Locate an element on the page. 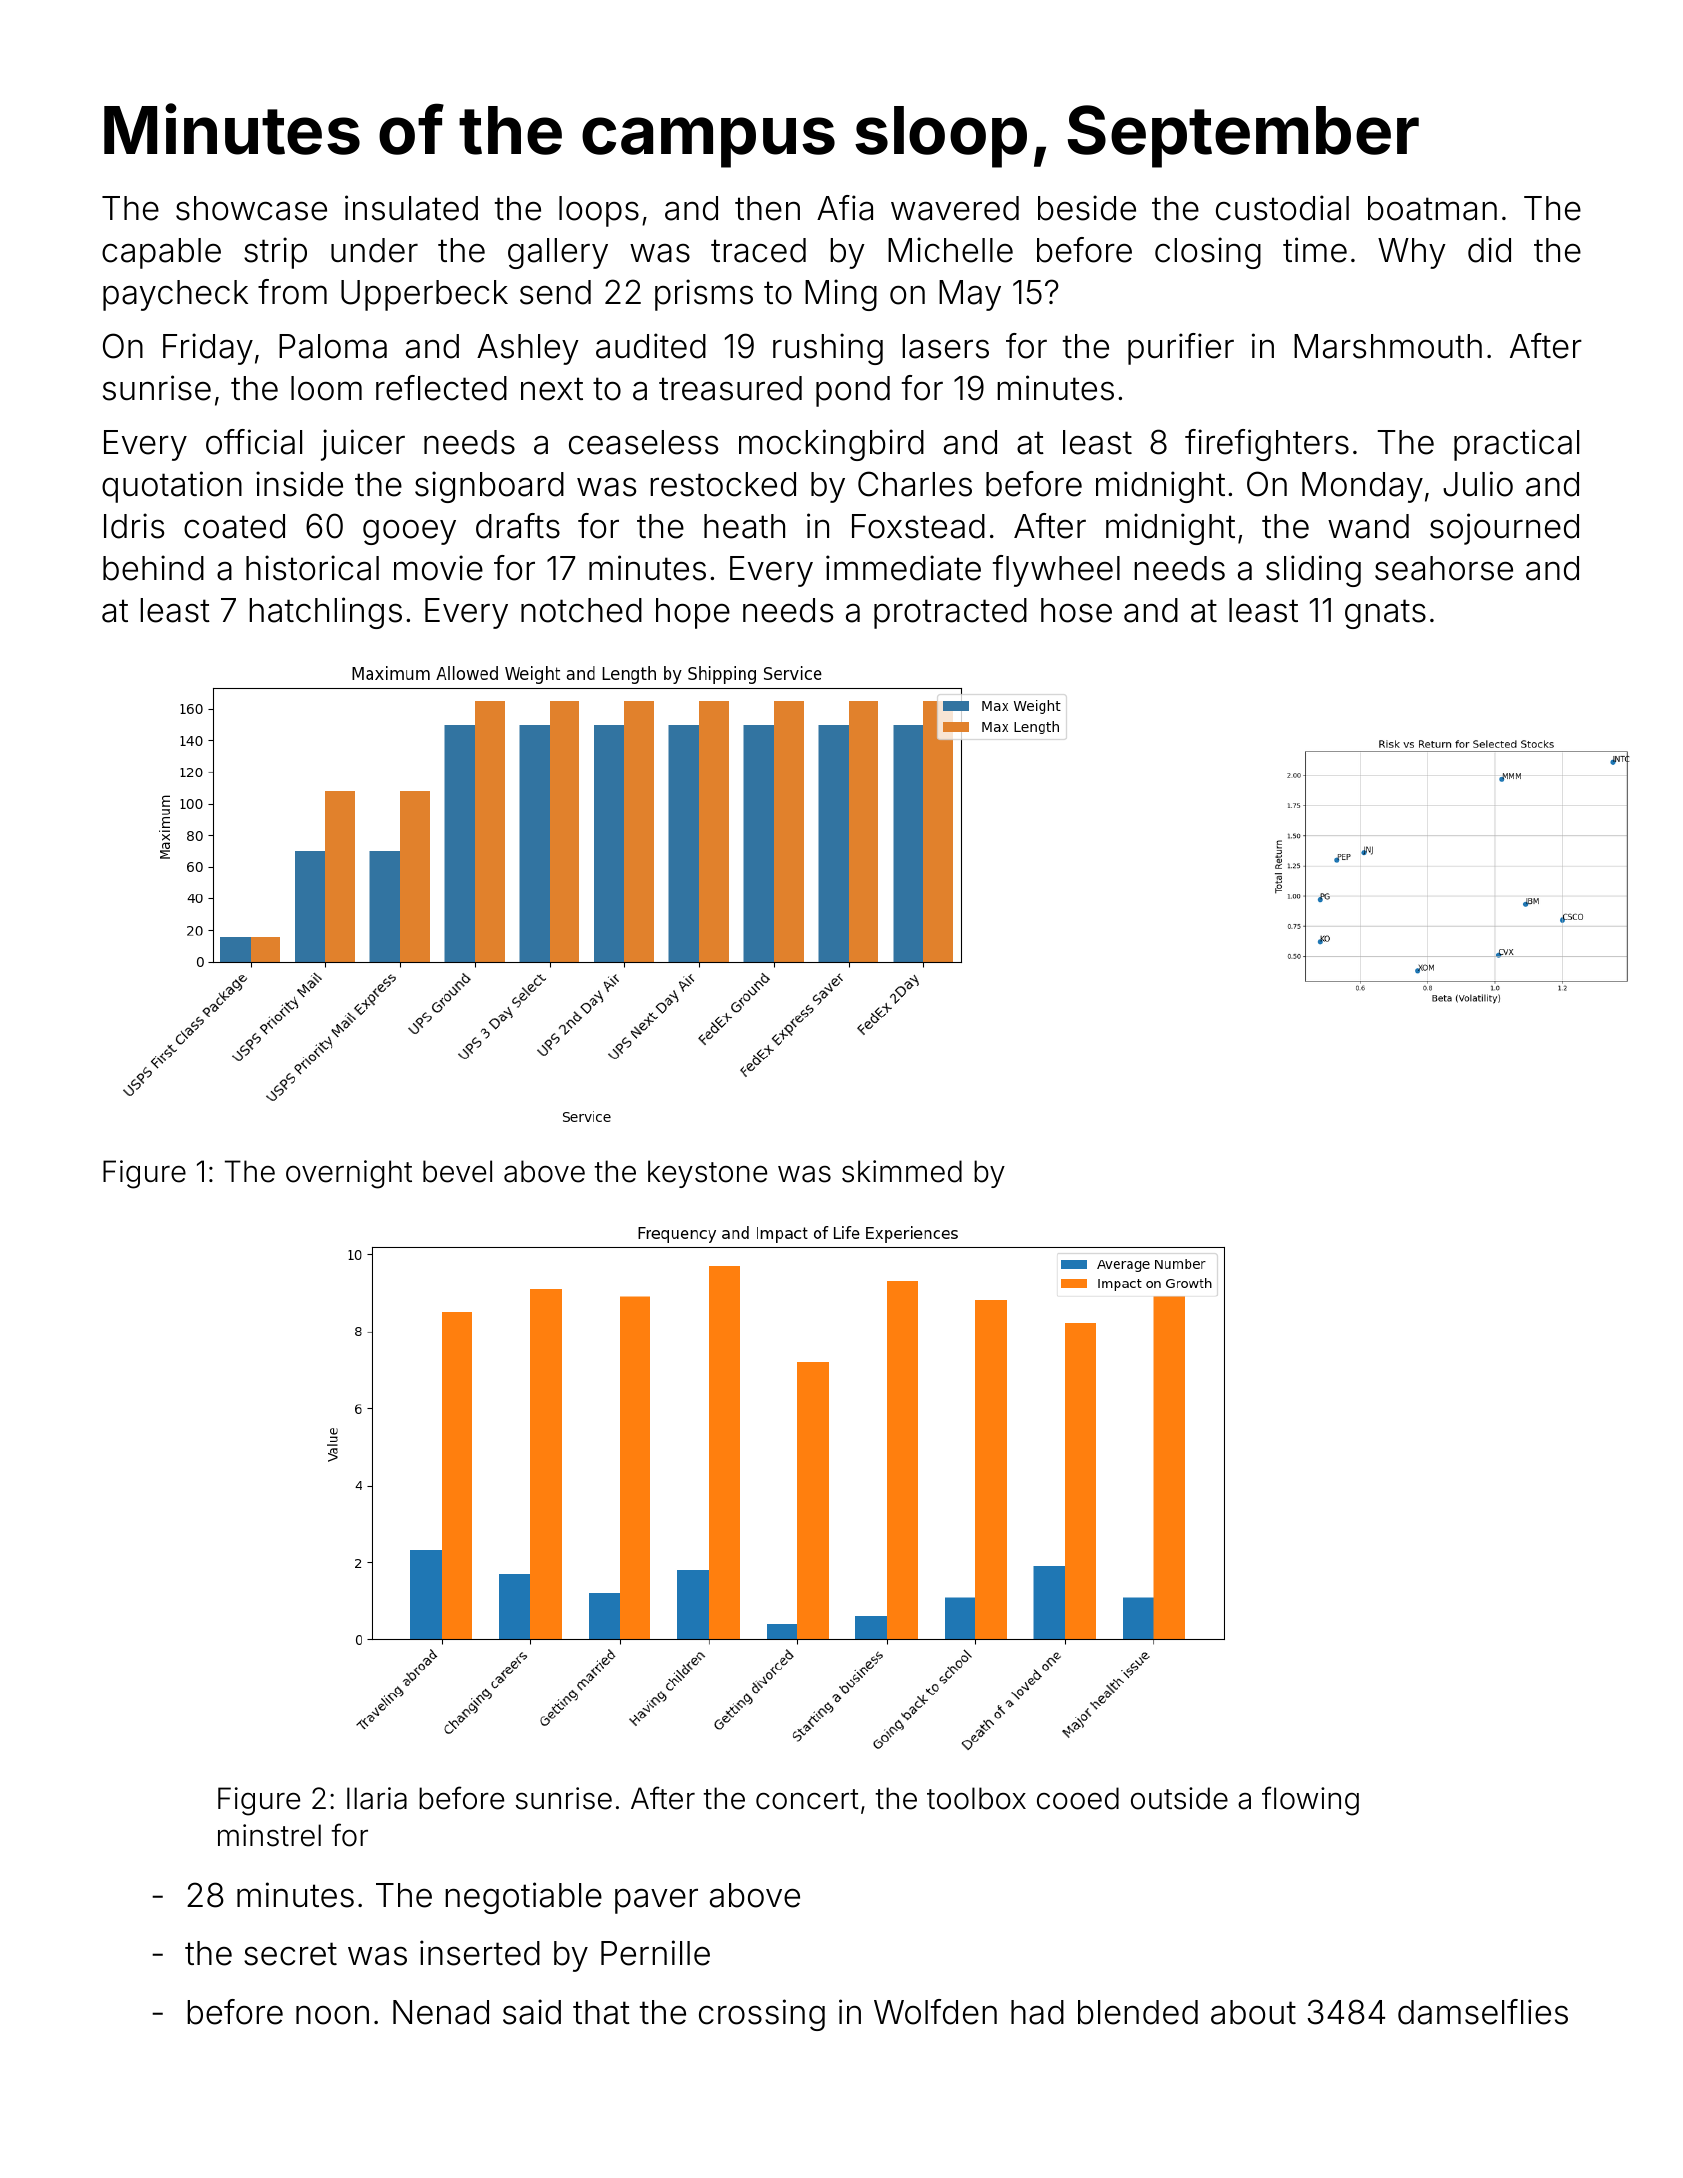  keystone is located at coordinates (707, 1174).
